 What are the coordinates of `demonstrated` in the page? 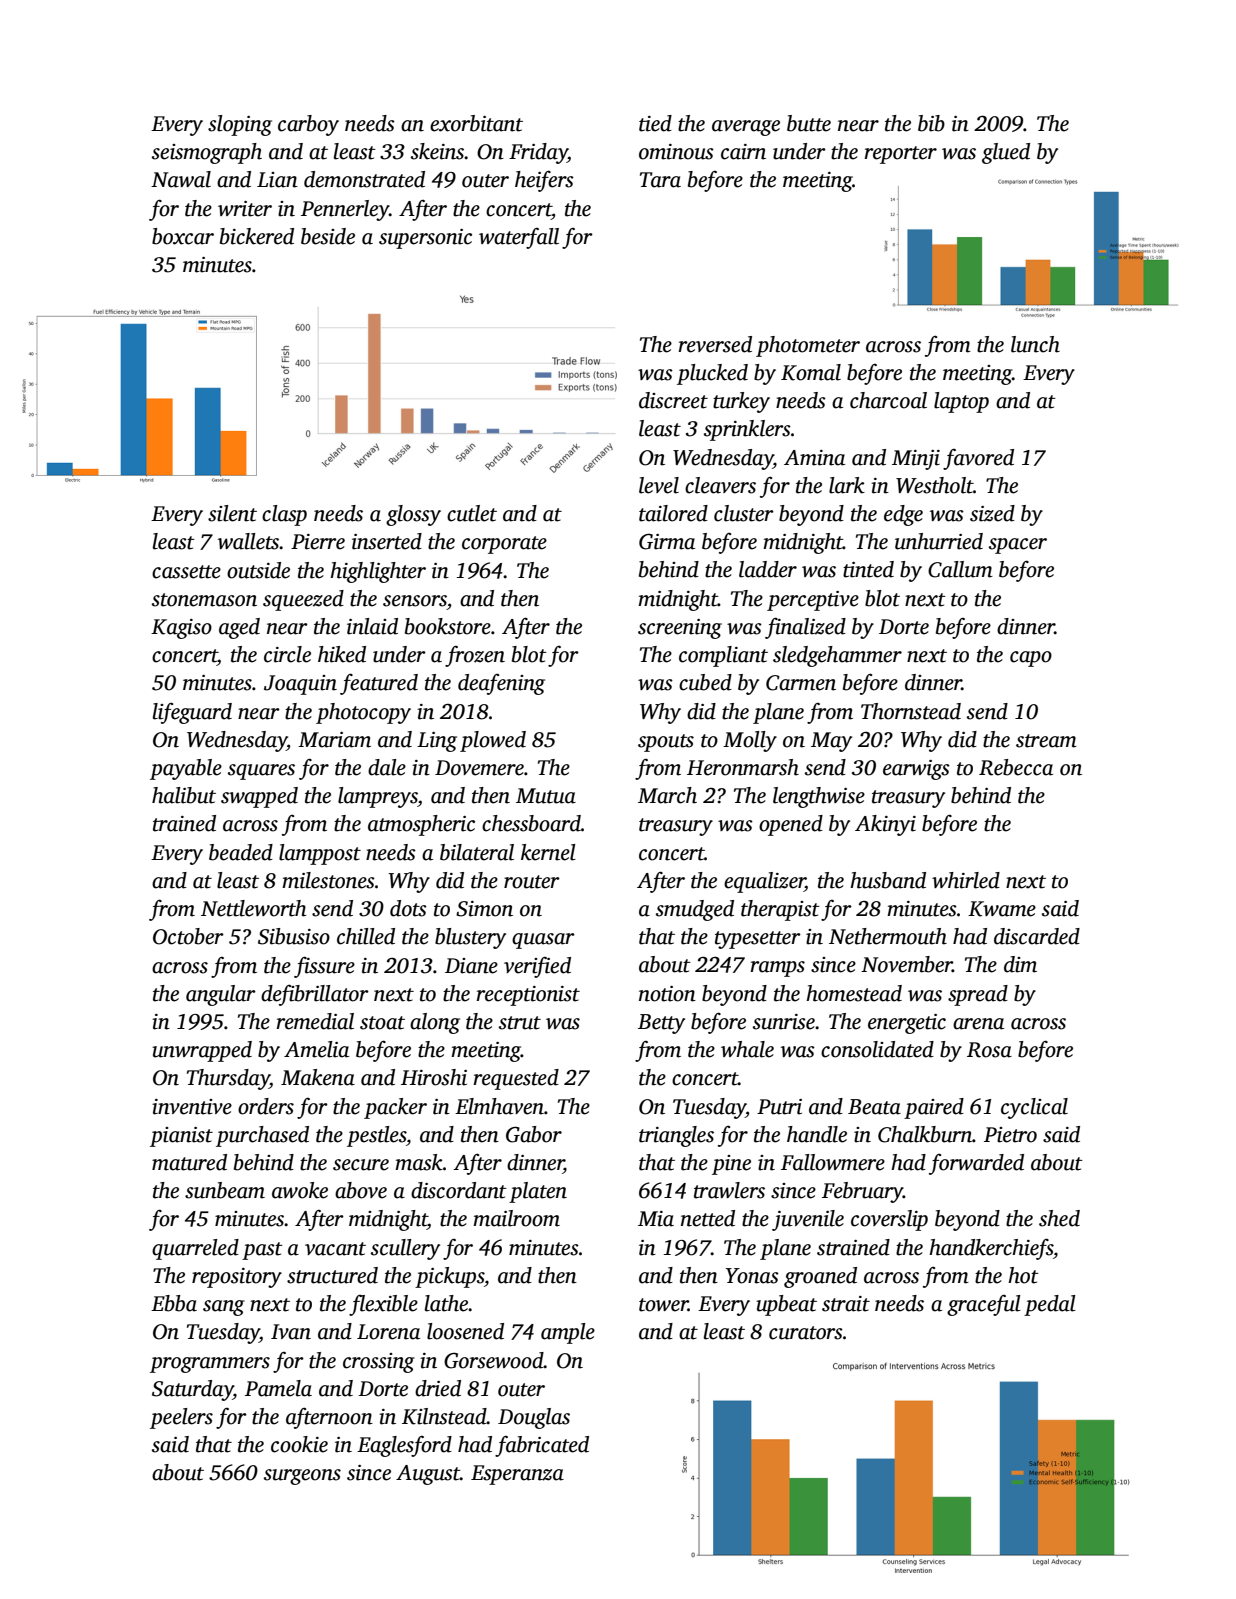 It's located at (364, 179).
